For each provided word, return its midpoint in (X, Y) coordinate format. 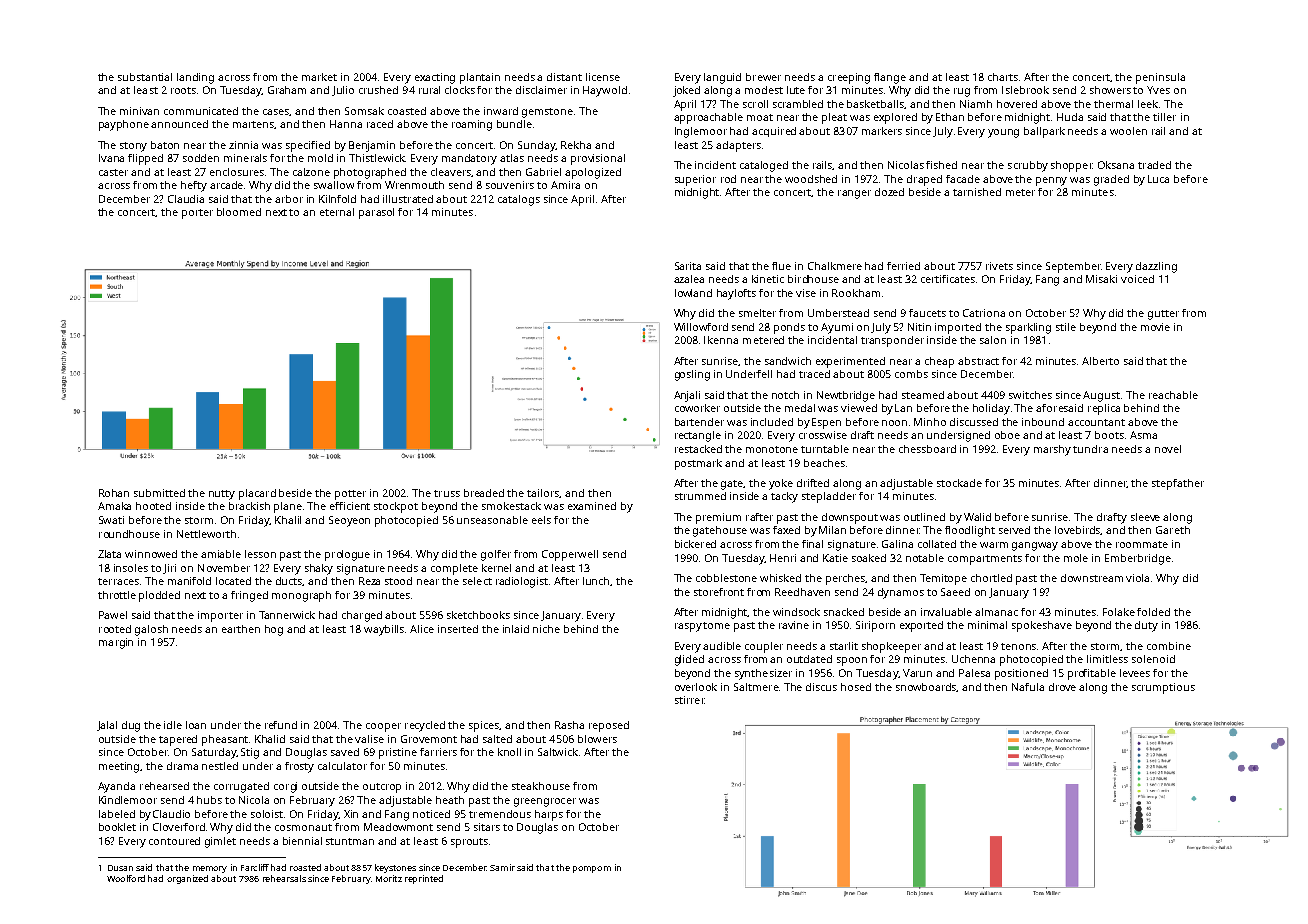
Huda (1070, 117)
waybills (385, 630)
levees (1135, 673)
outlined (924, 517)
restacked (698, 449)
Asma (1143, 435)
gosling (692, 375)
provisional (598, 159)
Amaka (114, 506)
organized (187, 879)
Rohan (114, 493)
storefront (719, 592)
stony (133, 147)
